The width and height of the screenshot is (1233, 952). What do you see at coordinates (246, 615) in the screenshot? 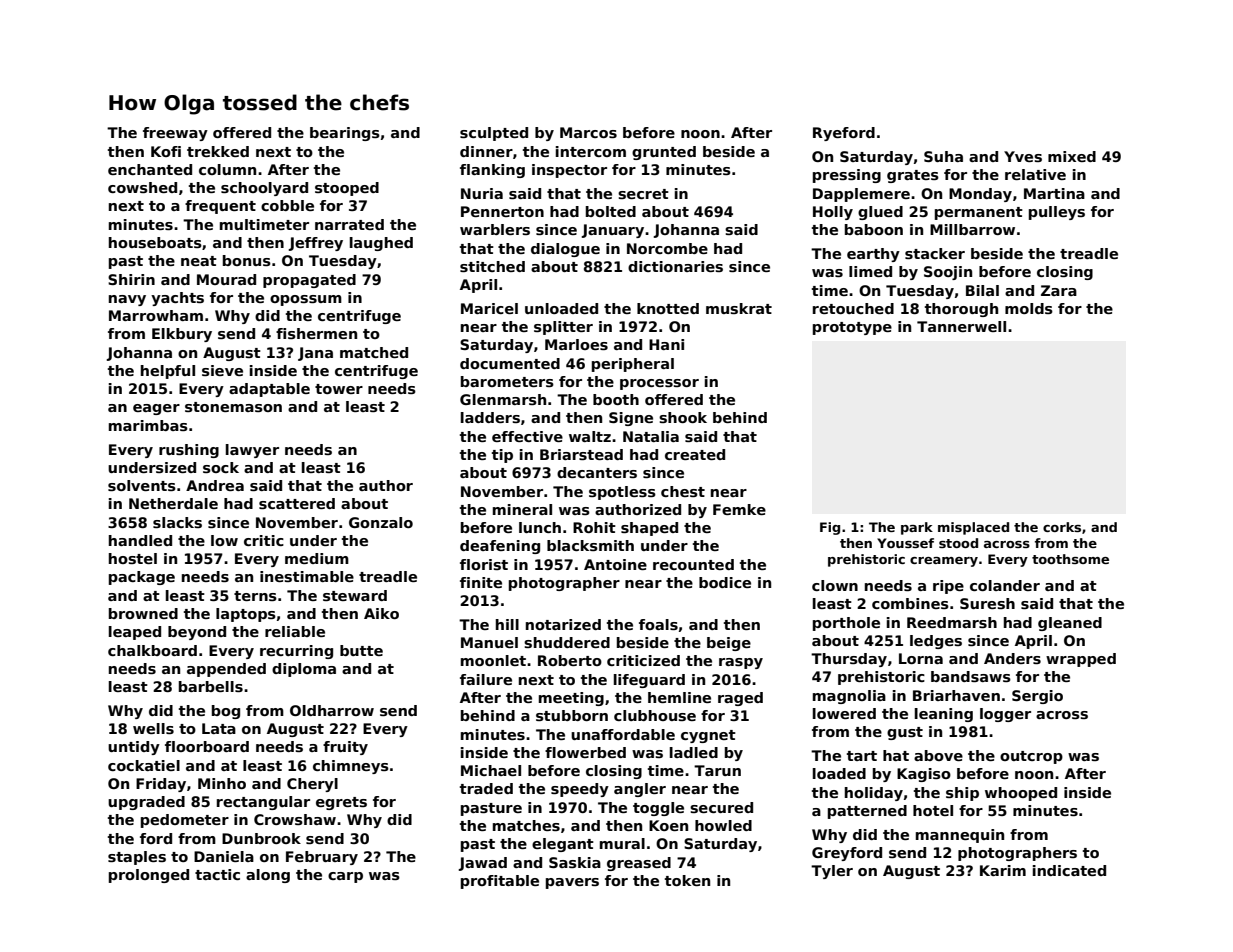
I see `laptops` at bounding box center [246, 615].
